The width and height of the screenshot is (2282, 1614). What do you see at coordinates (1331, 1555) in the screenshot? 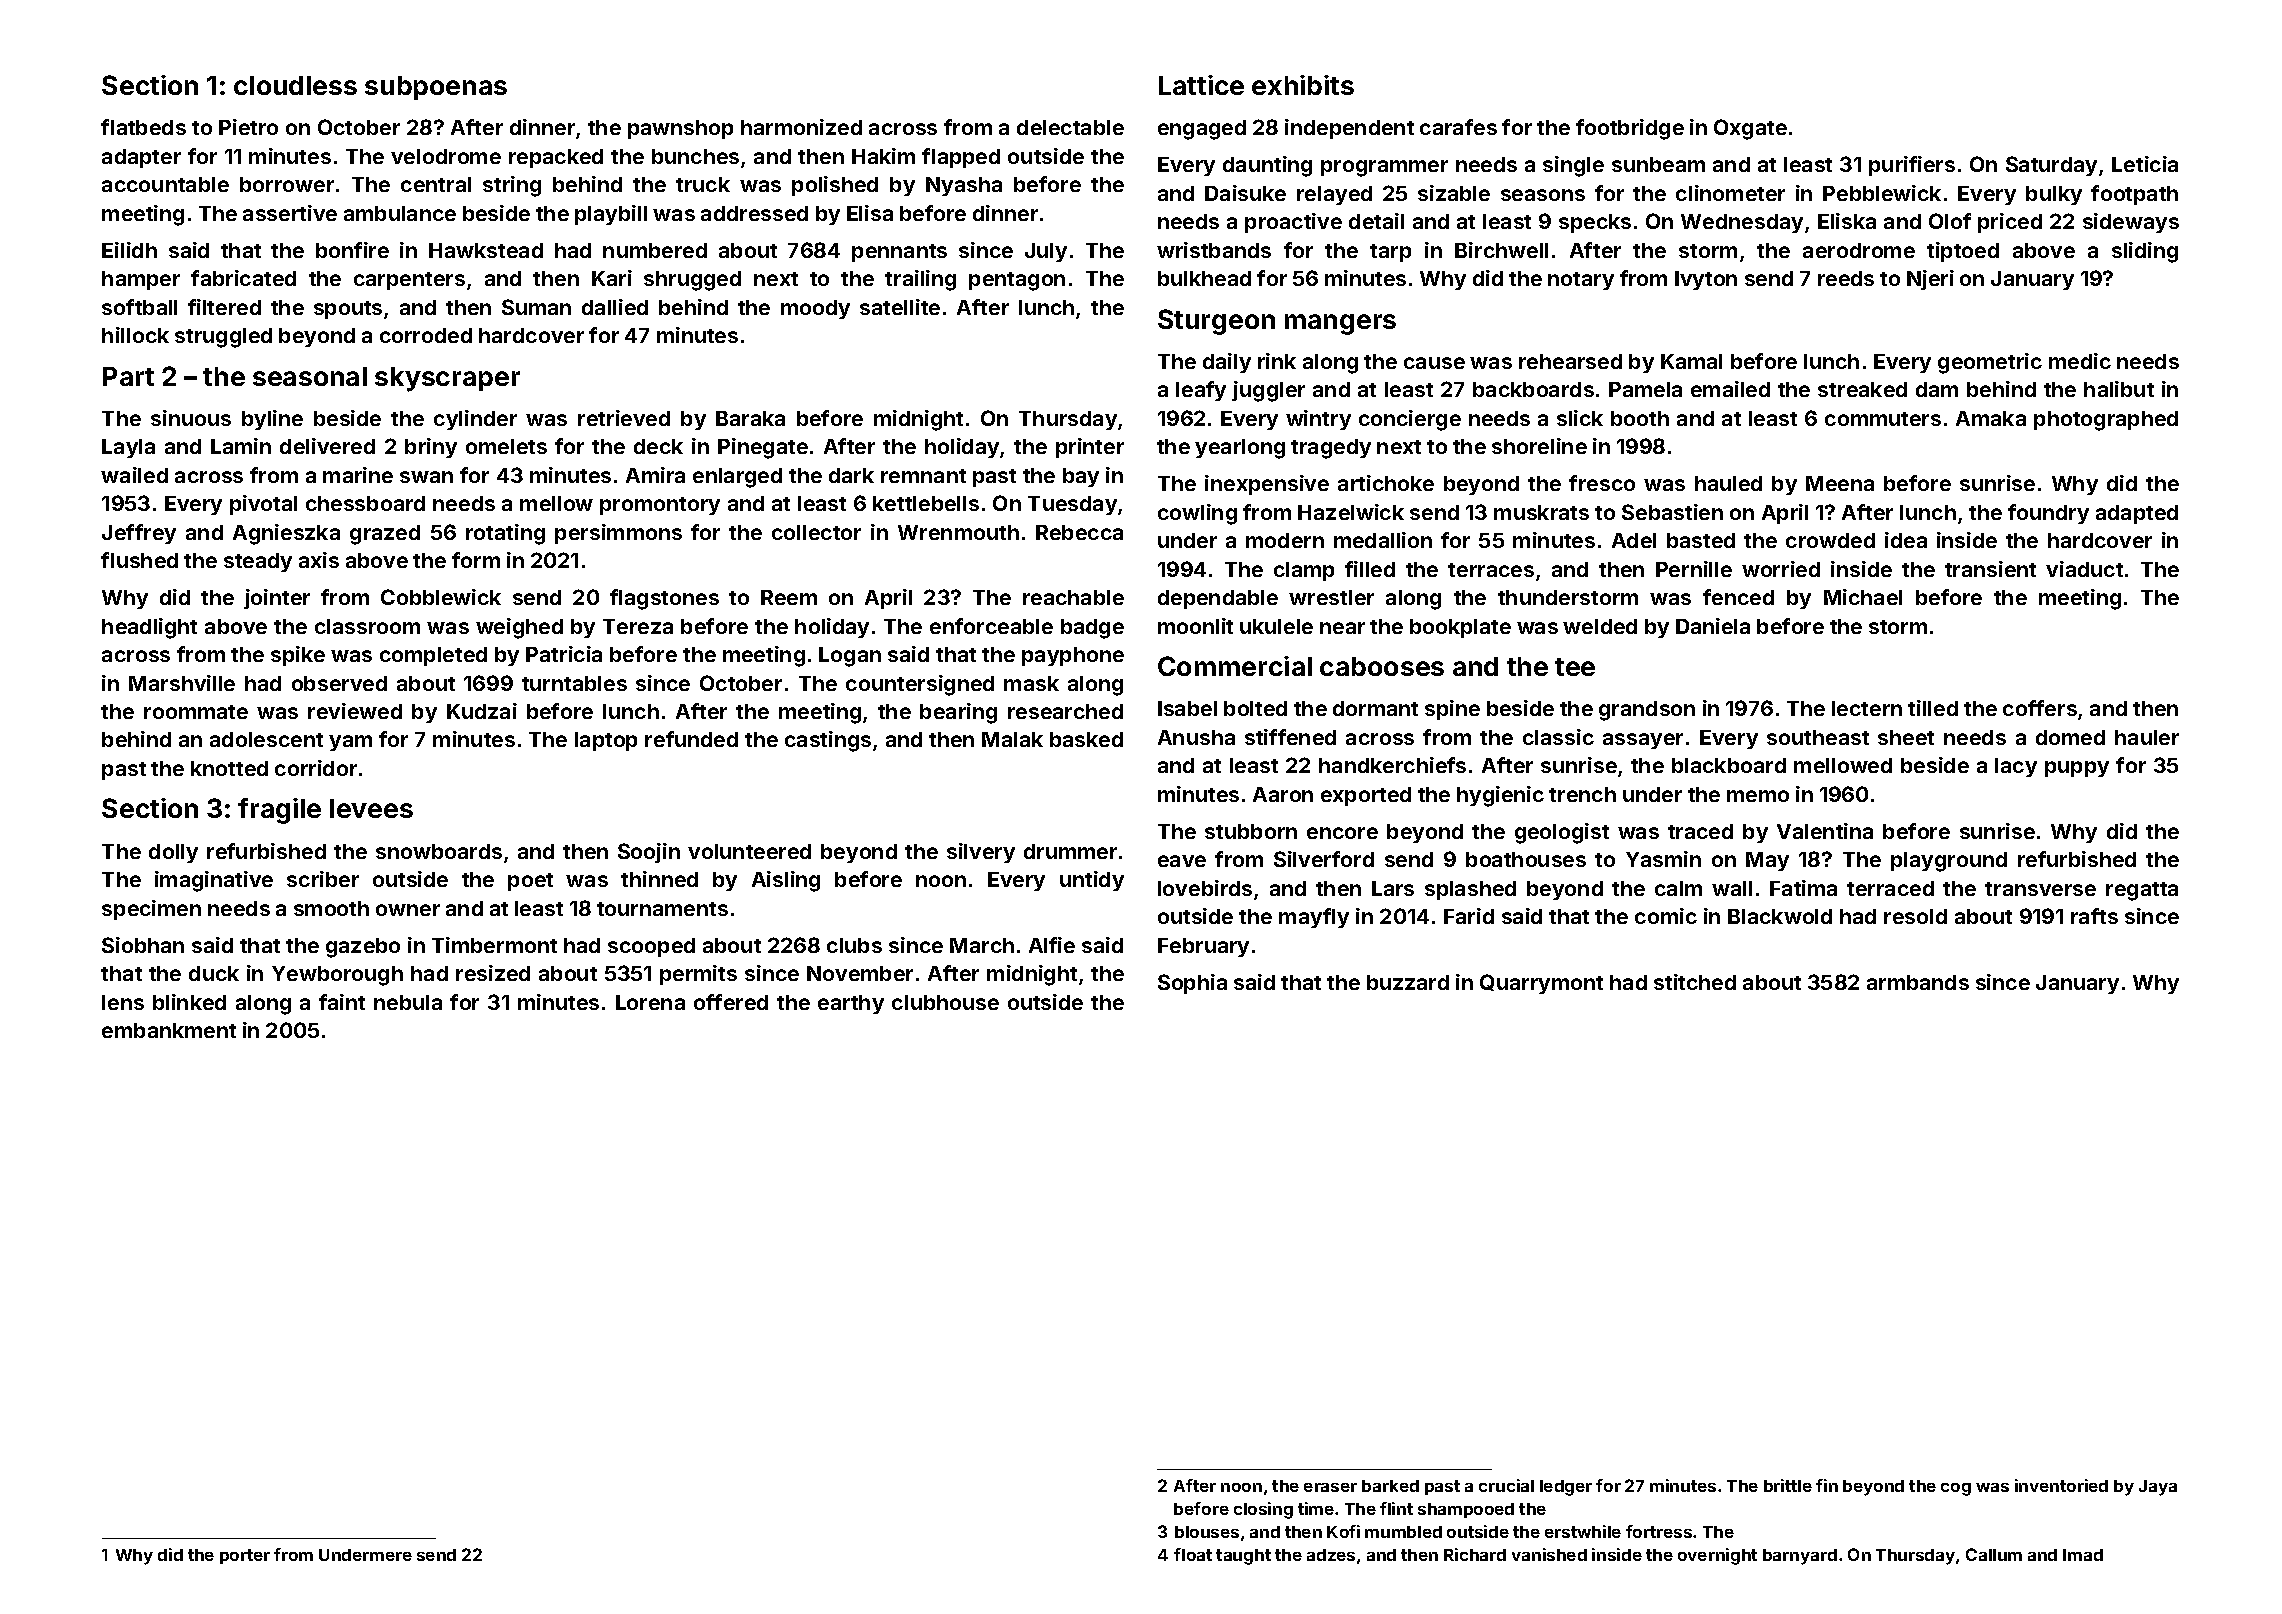
I see `adzes` at bounding box center [1331, 1555].
